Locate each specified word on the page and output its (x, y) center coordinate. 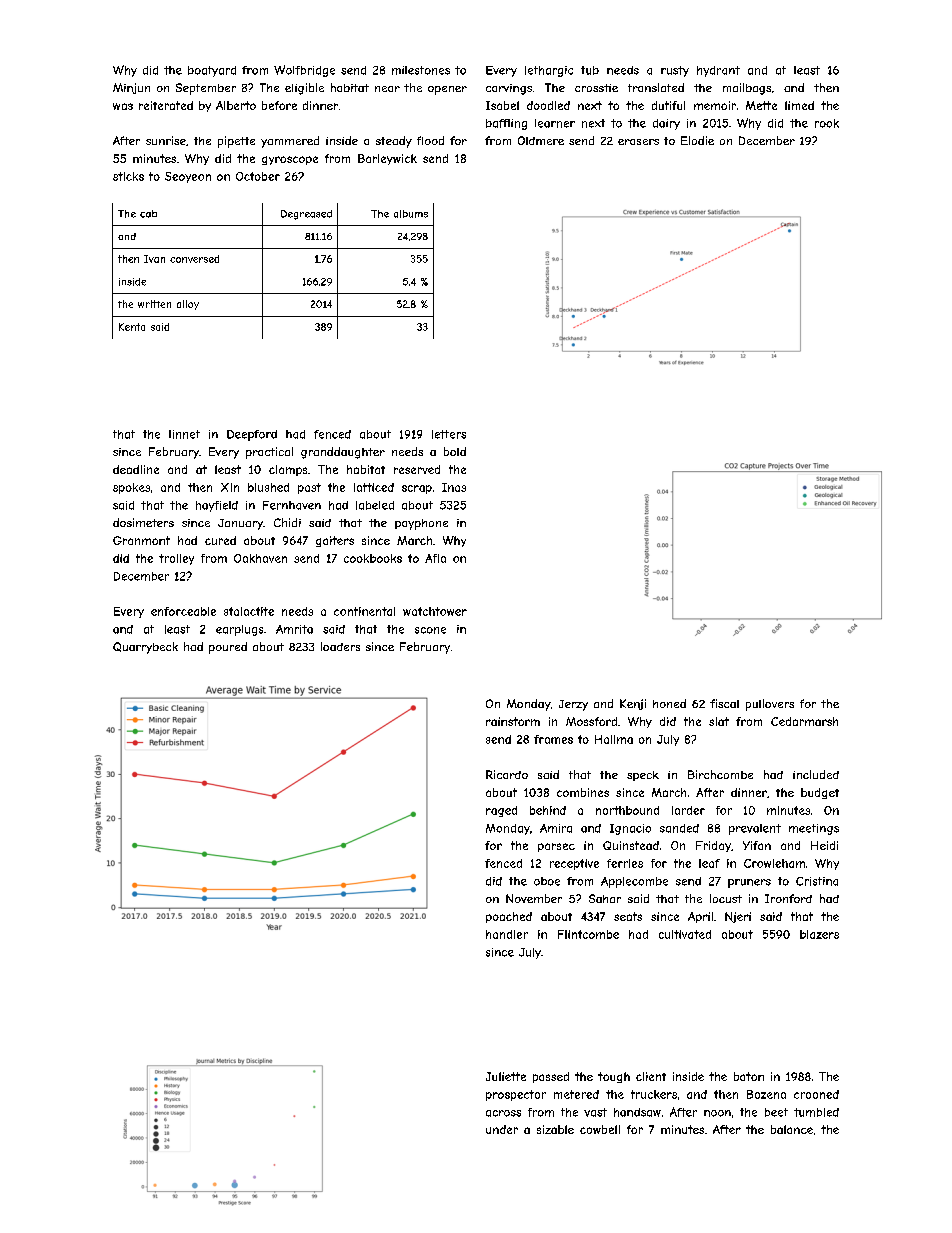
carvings (509, 89)
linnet (184, 434)
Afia (435, 558)
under (502, 1129)
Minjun (131, 88)
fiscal (724, 703)
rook (827, 123)
